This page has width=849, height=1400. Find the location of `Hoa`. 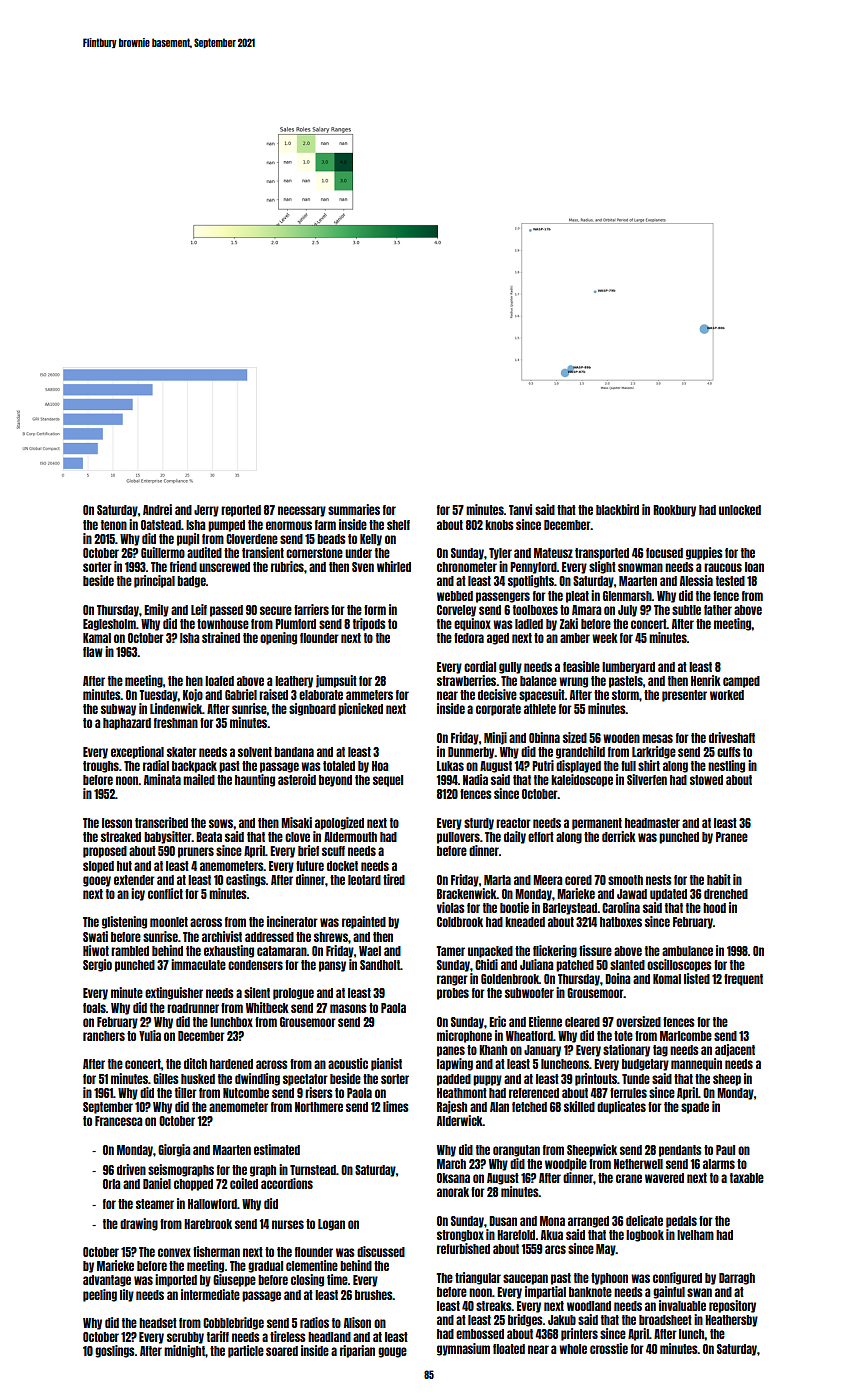

Hoa is located at coordinates (380, 766).
